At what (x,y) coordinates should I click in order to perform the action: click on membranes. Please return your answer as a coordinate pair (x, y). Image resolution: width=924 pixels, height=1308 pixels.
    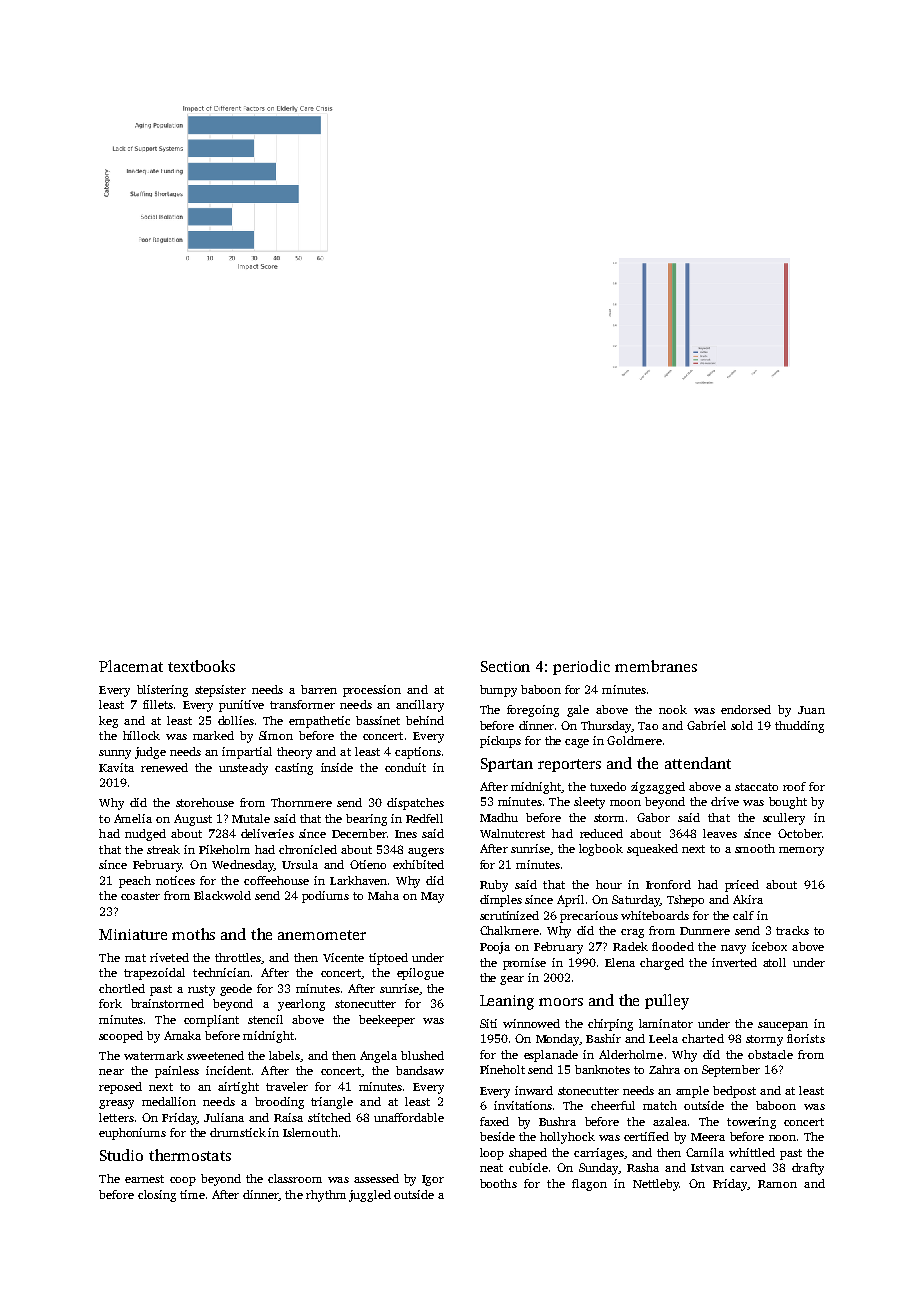
    Looking at the image, I should click on (656, 666).
